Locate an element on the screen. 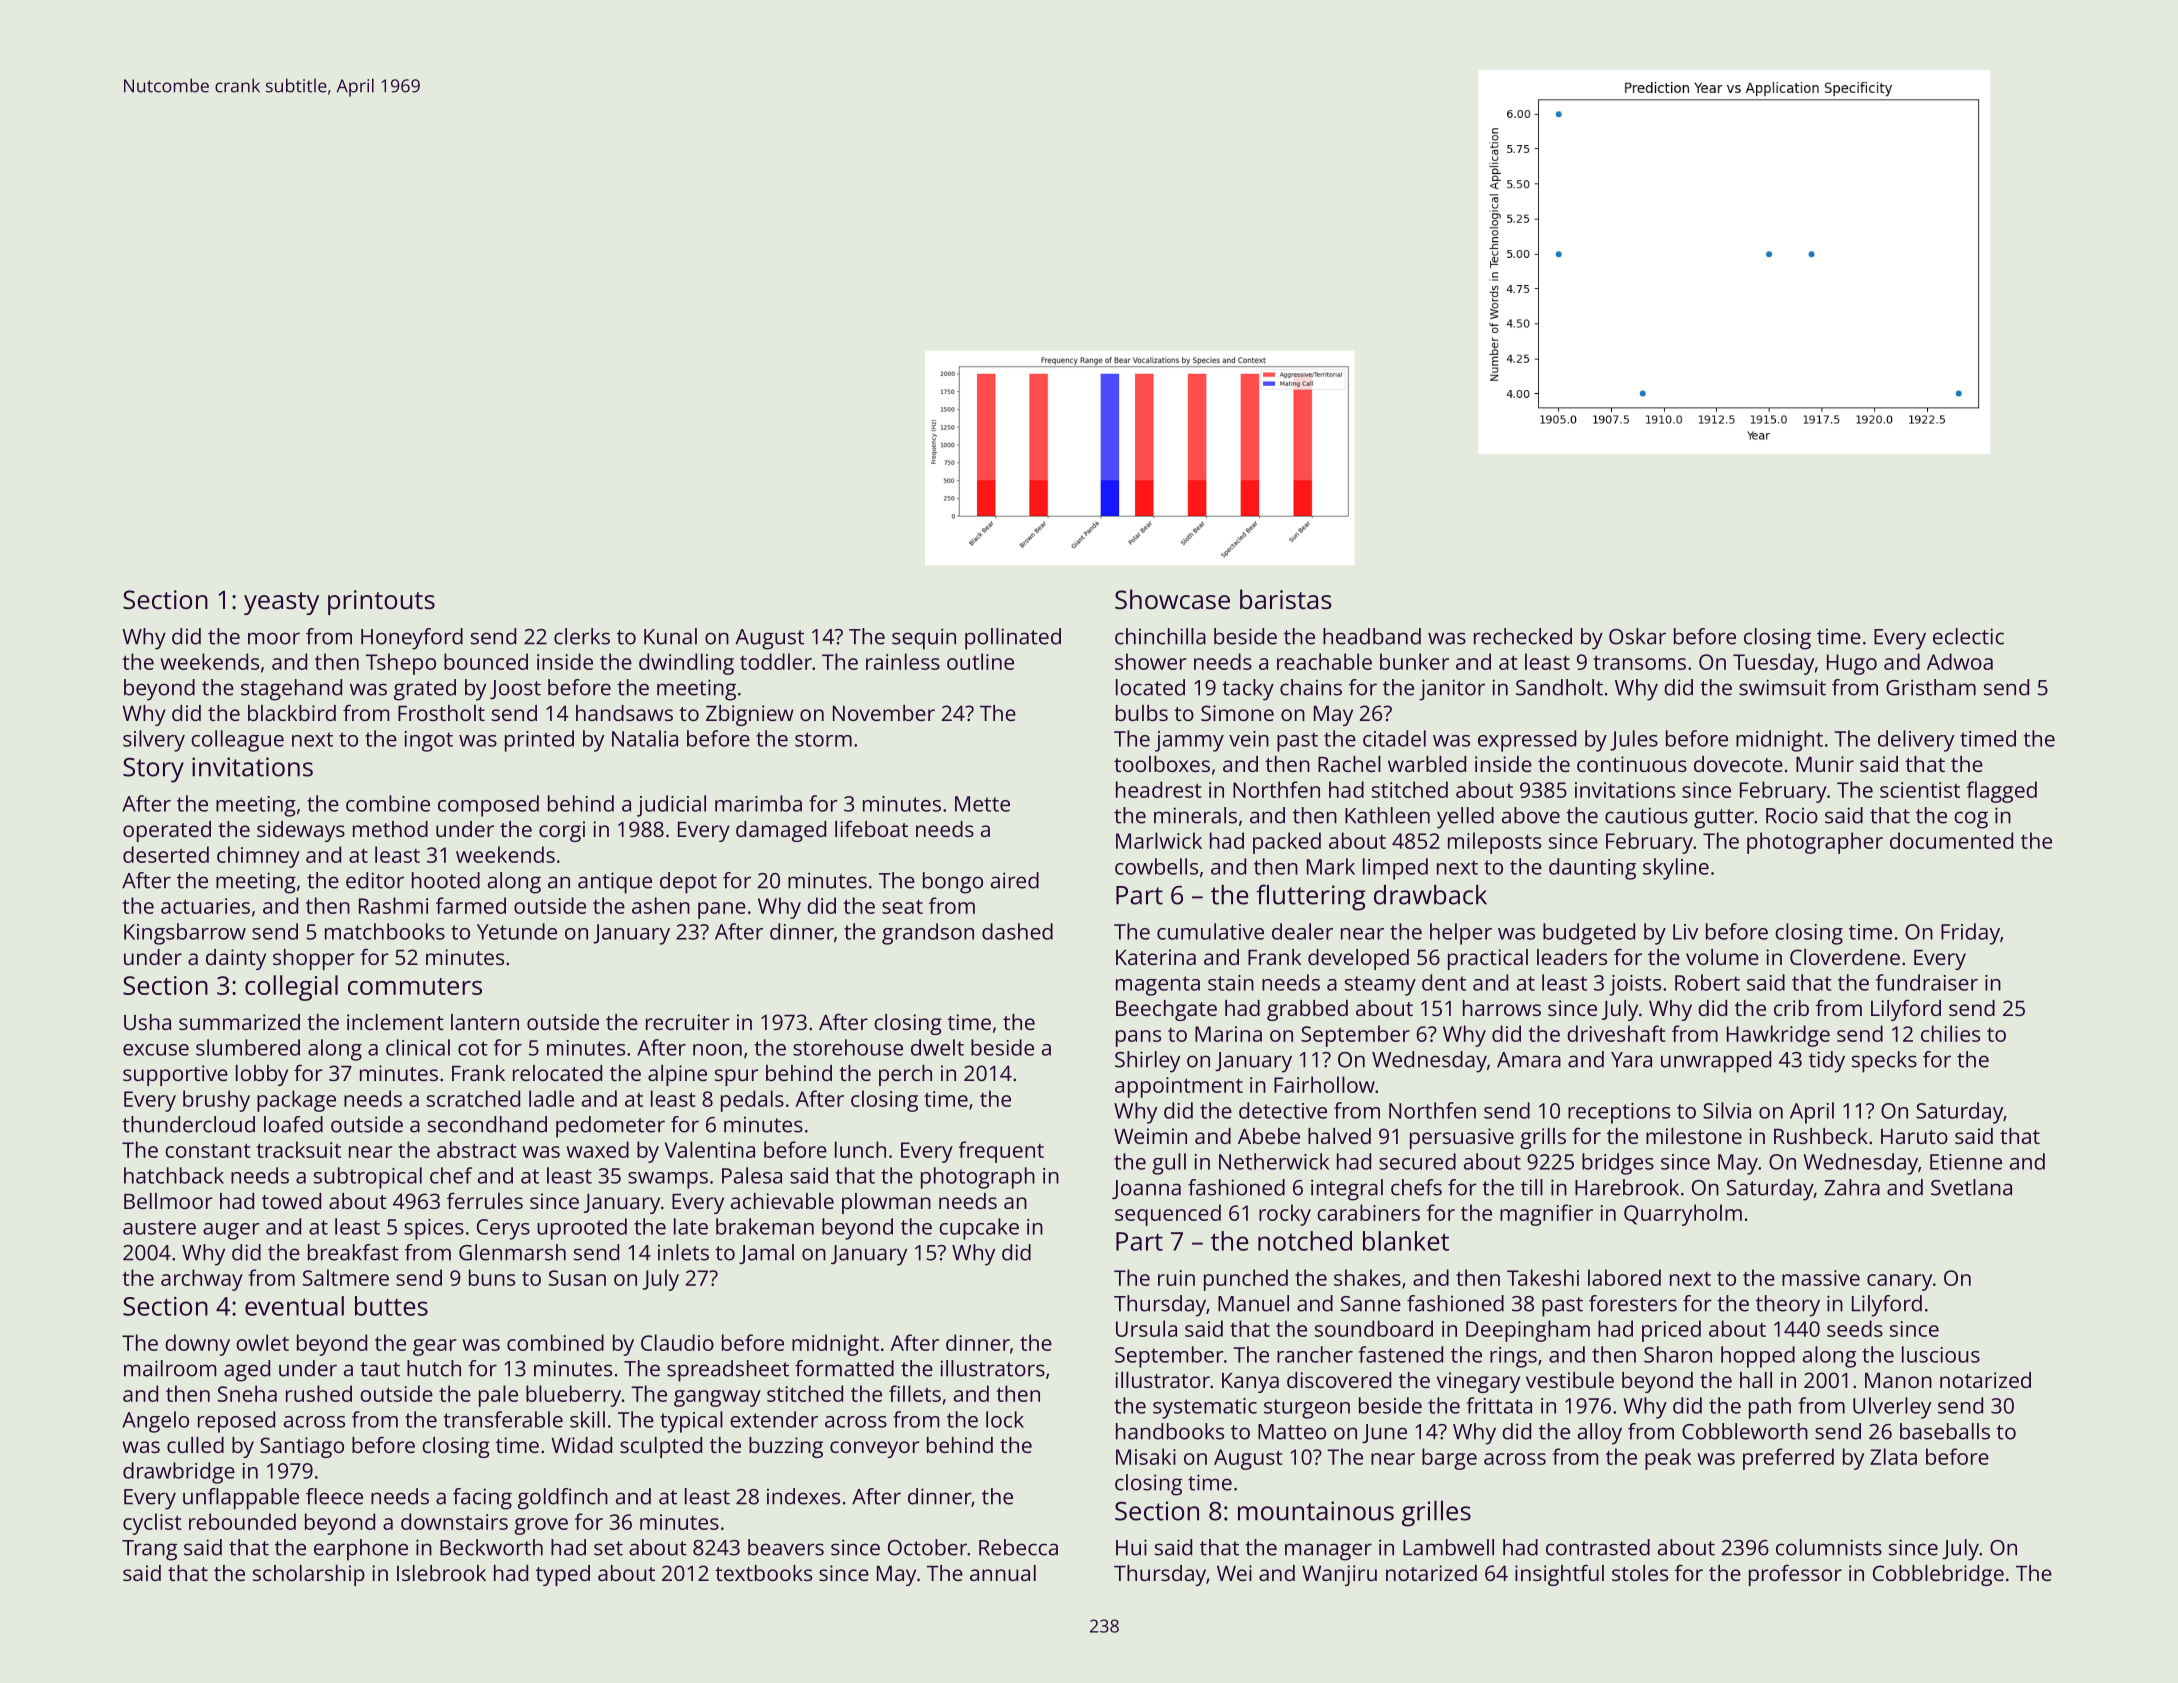 This screenshot has height=1683, width=2178. Zlata is located at coordinates (1893, 1456).
